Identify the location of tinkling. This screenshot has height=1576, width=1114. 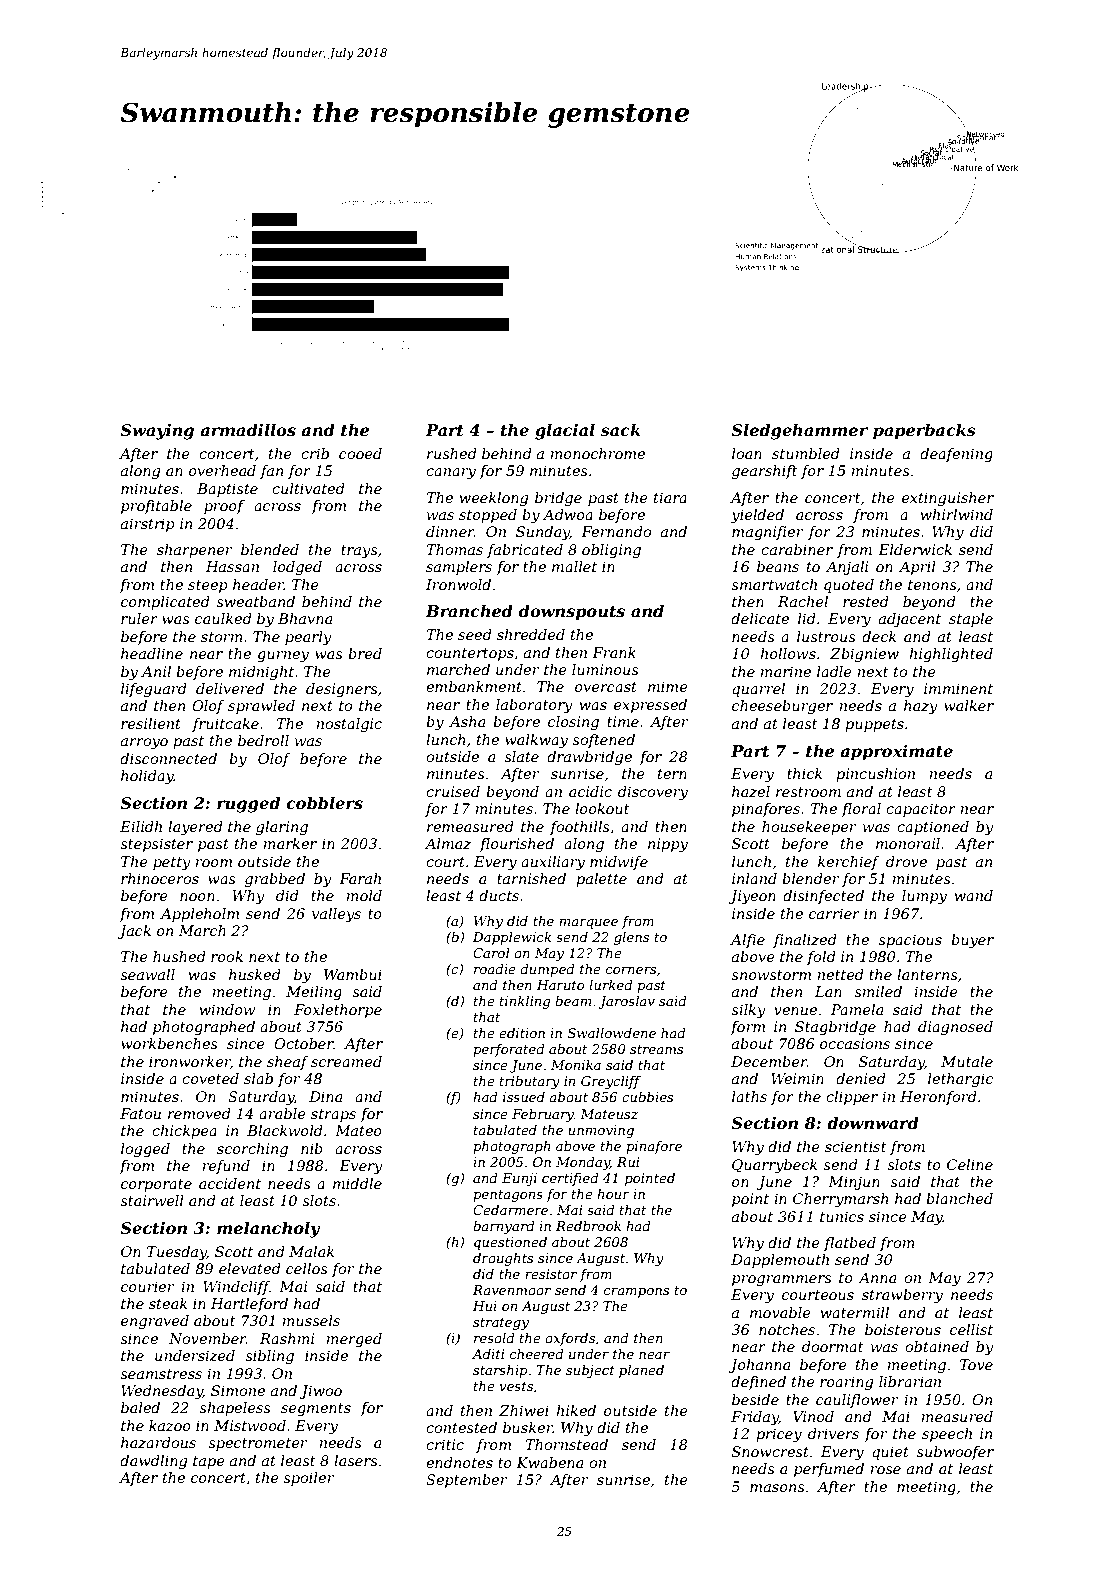
(525, 1002).
